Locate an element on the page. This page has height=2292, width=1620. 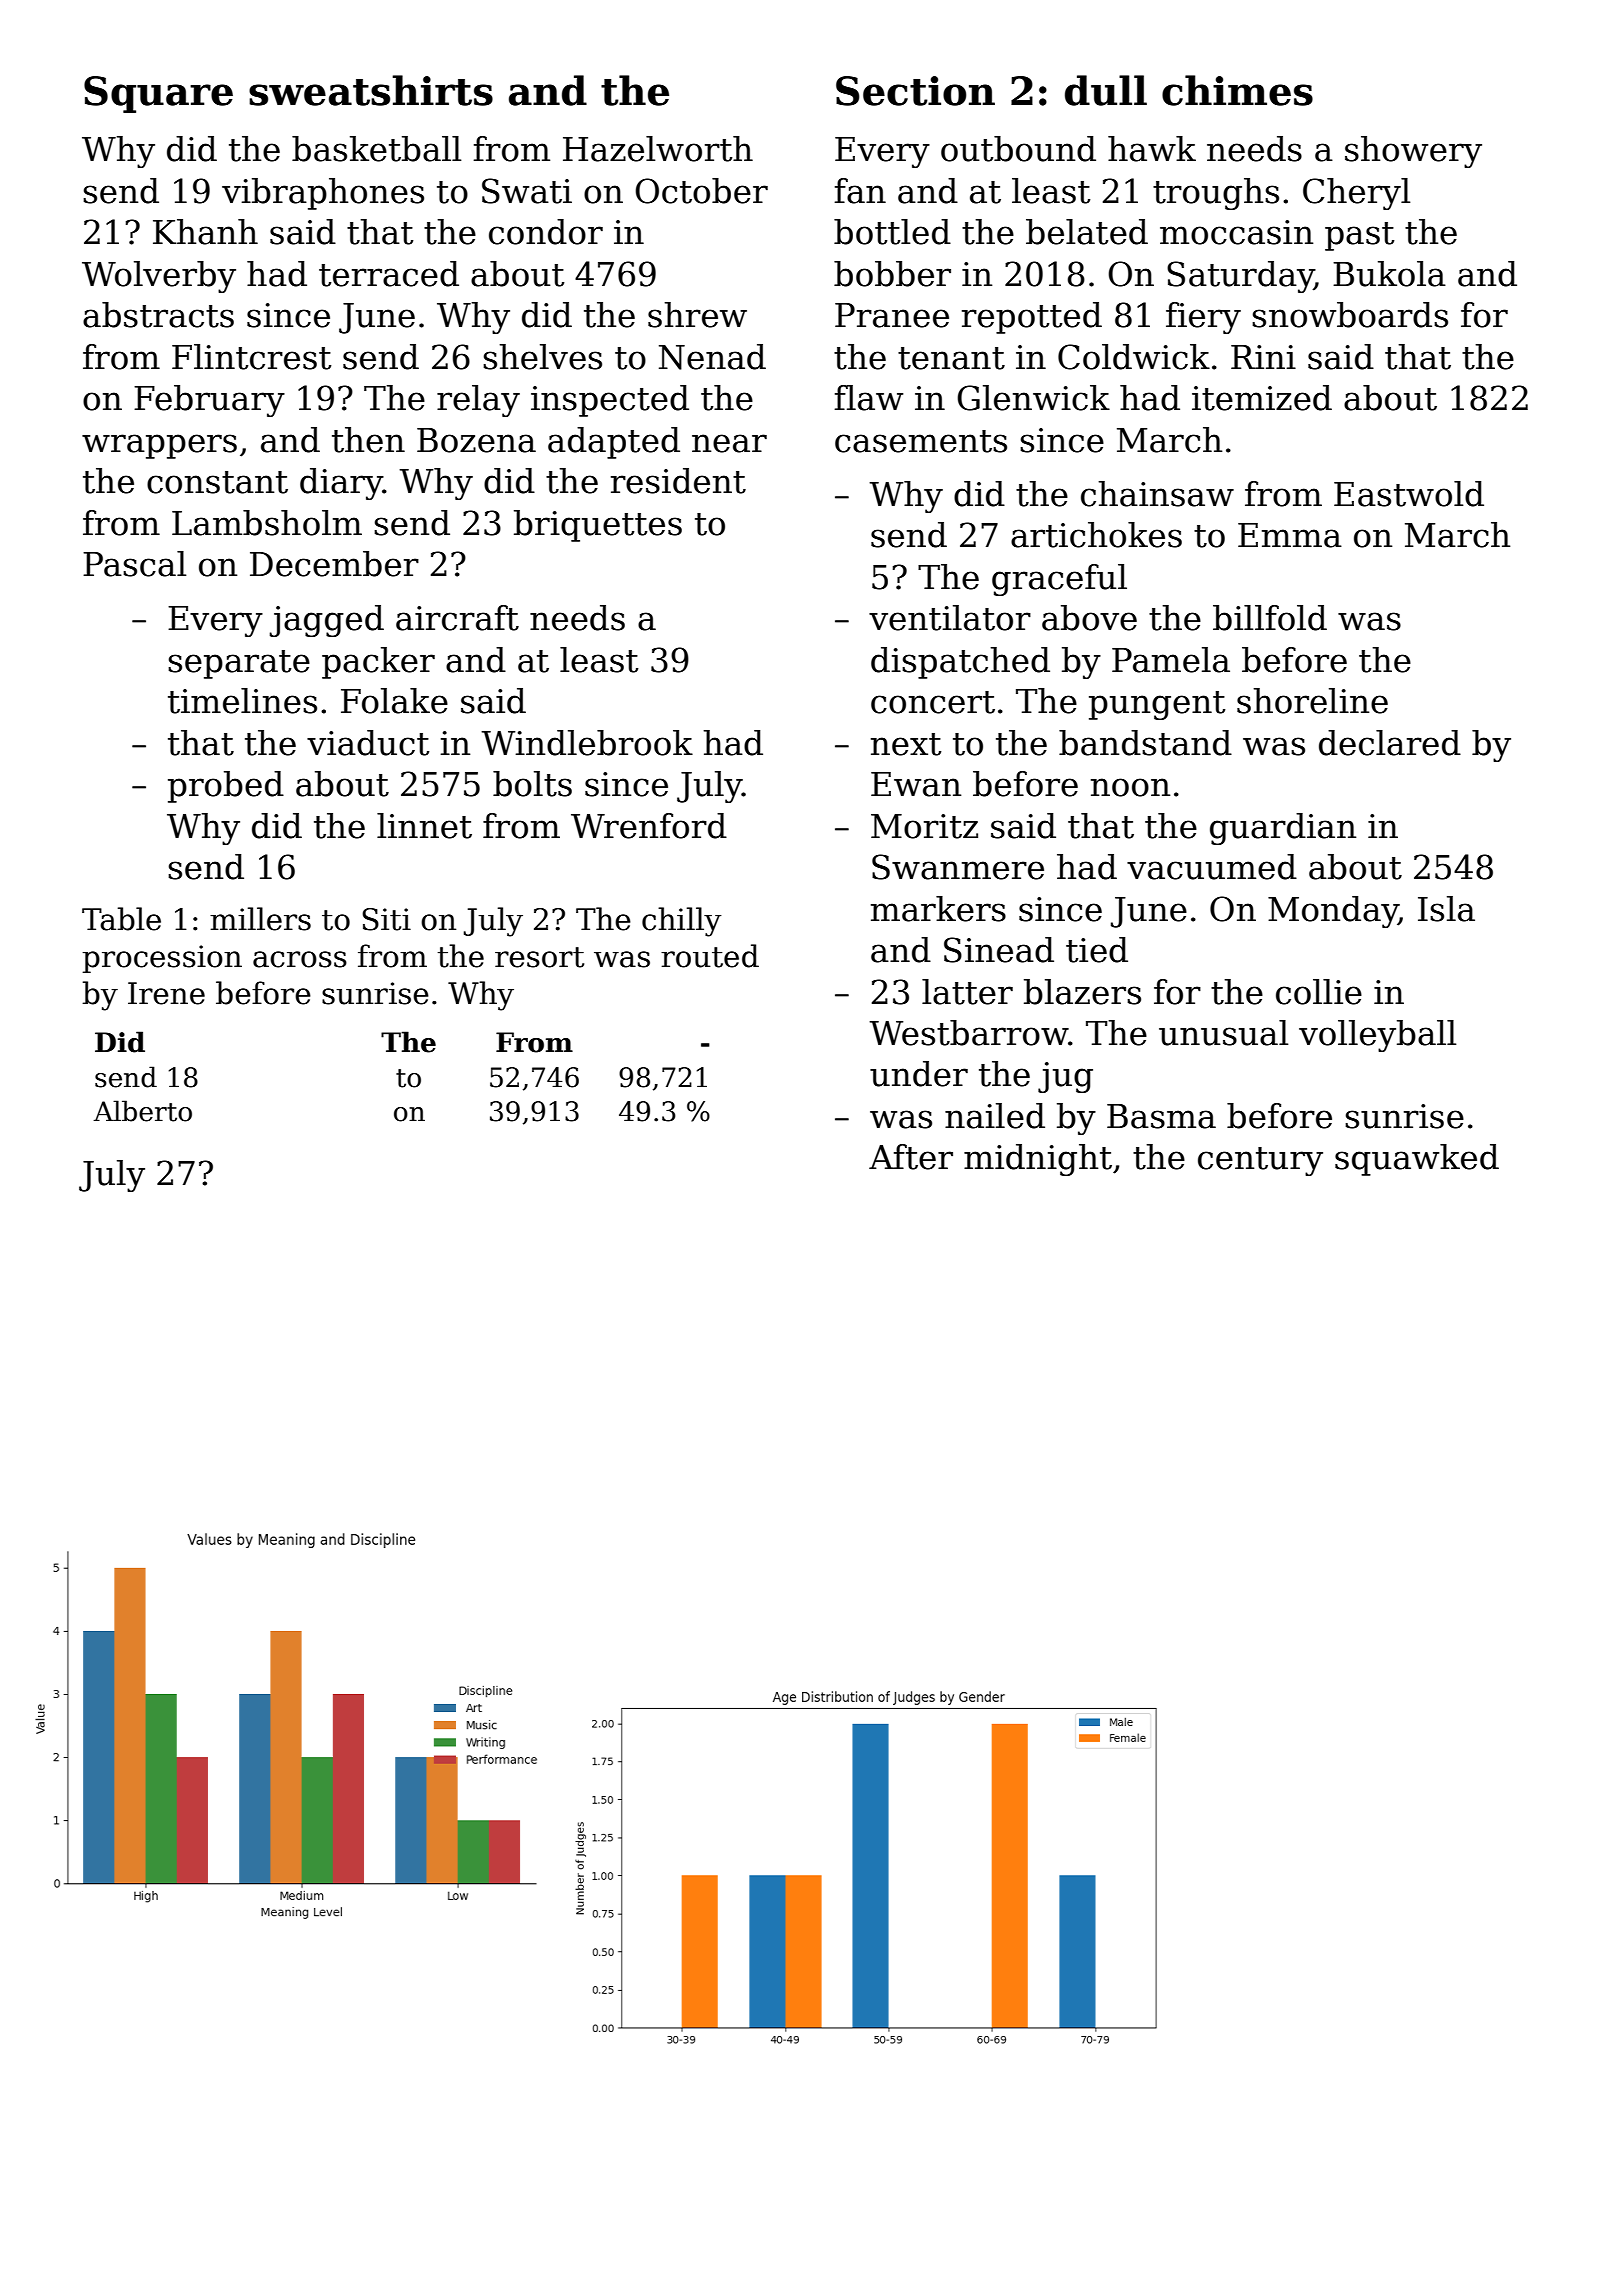
past is located at coordinates (1359, 236).
